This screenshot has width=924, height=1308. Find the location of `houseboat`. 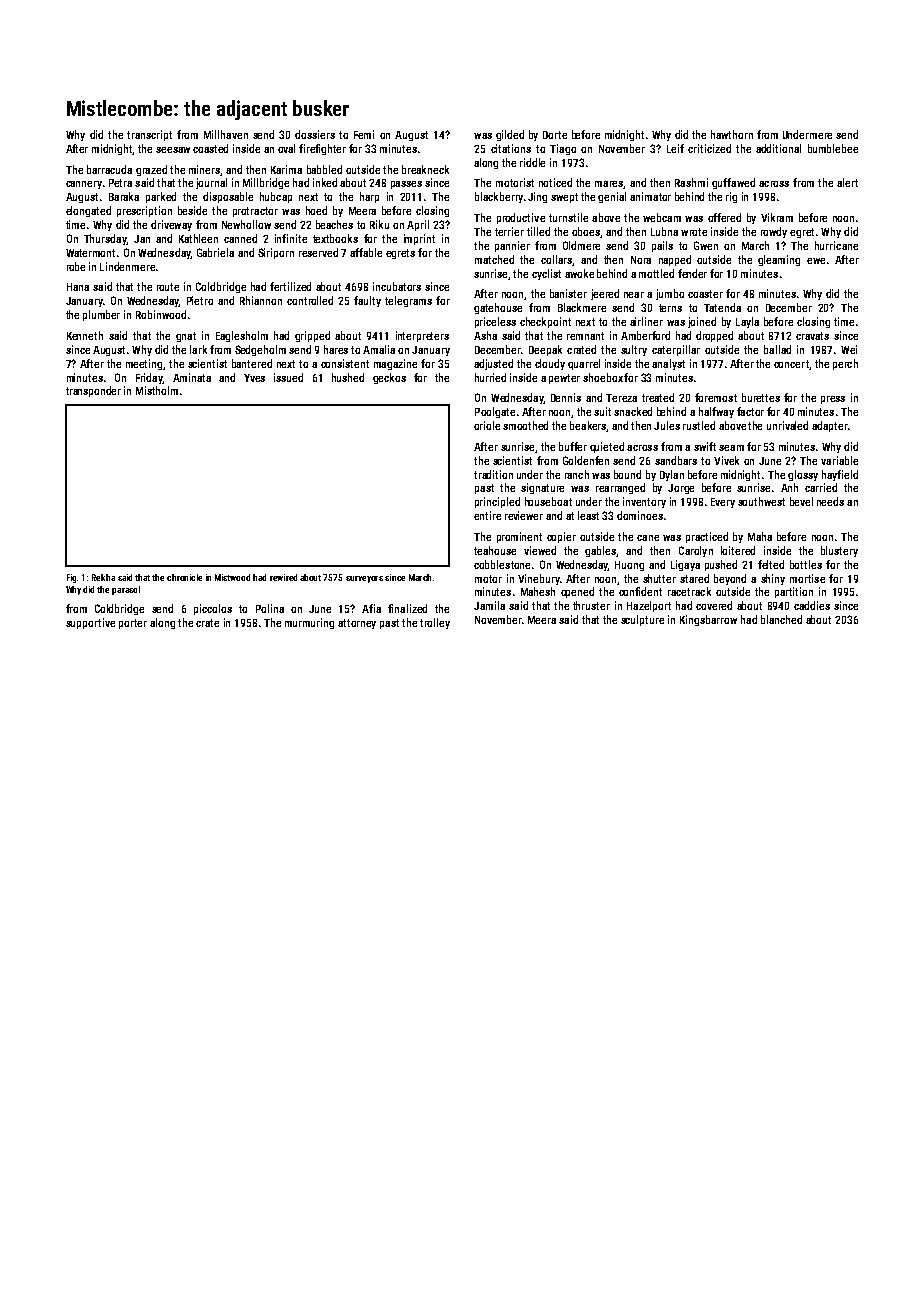

houseboat is located at coordinates (548, 501).
